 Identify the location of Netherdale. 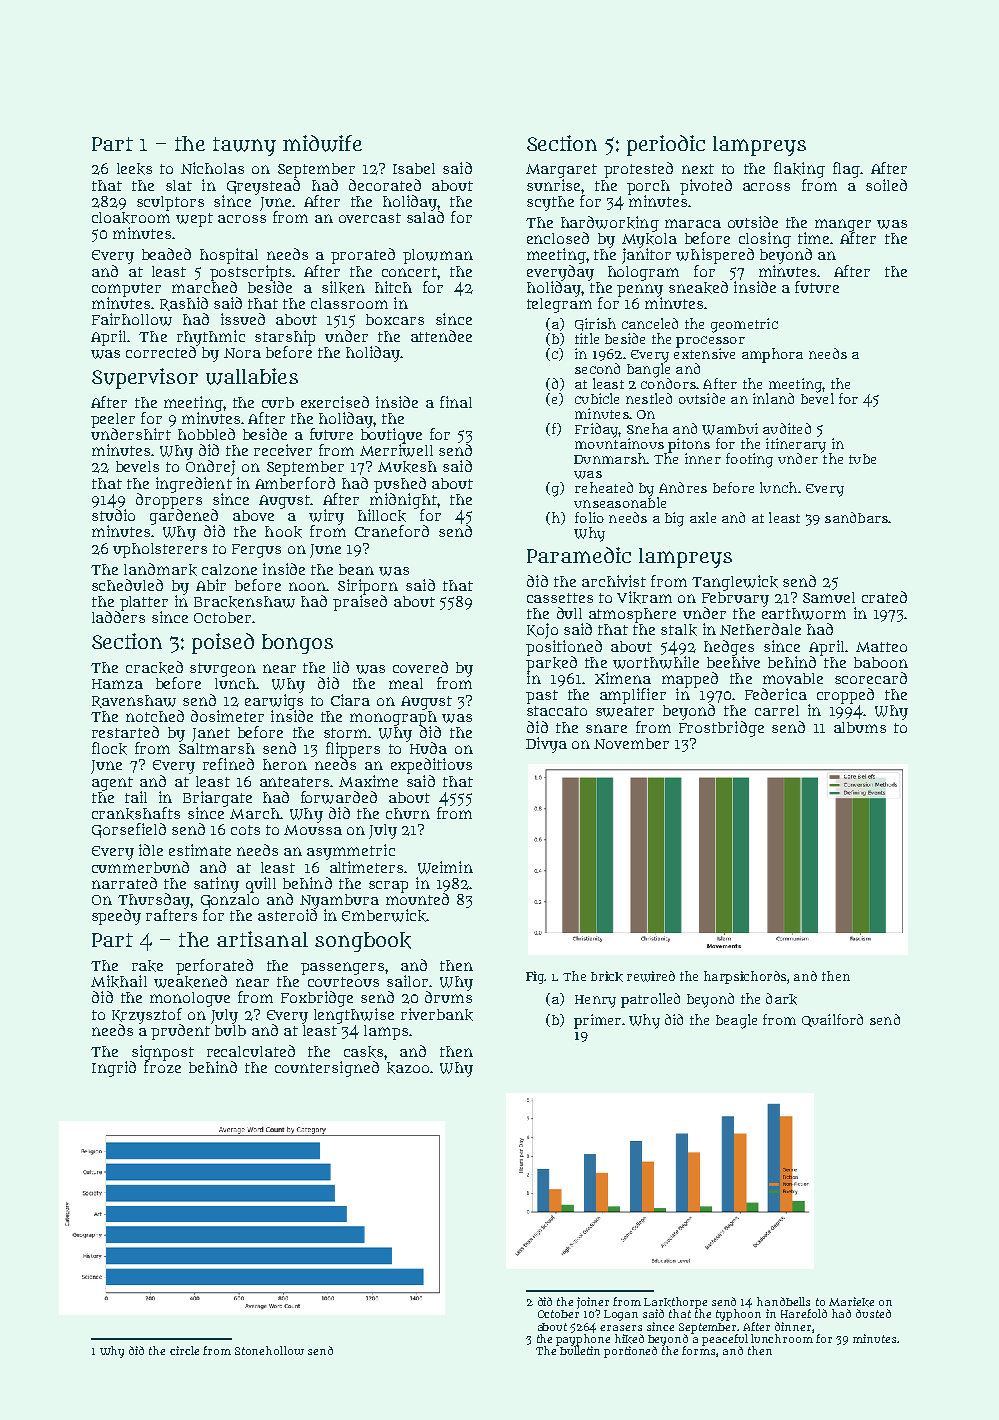
(760, 629).
